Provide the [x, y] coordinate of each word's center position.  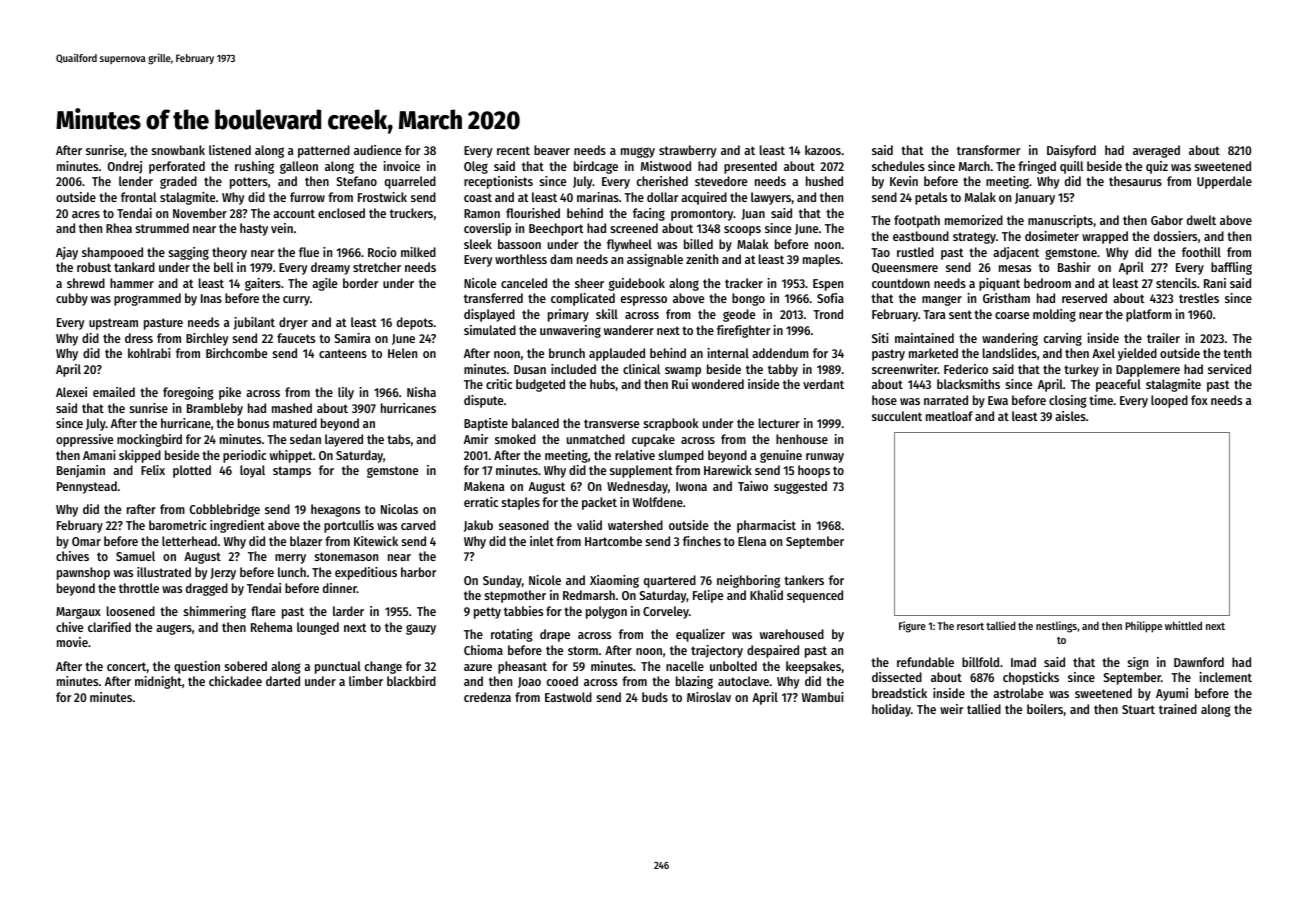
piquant [999, 284]
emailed [114, 392]
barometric [178, 525]
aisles [1070, 416]
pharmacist [766, 526]
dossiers [1175, 236]
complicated [583, 299]
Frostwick [382, 197]
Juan [753, 214]
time [1101, 400]
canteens [343, 353]
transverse [611, 423]
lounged [318, 628]
